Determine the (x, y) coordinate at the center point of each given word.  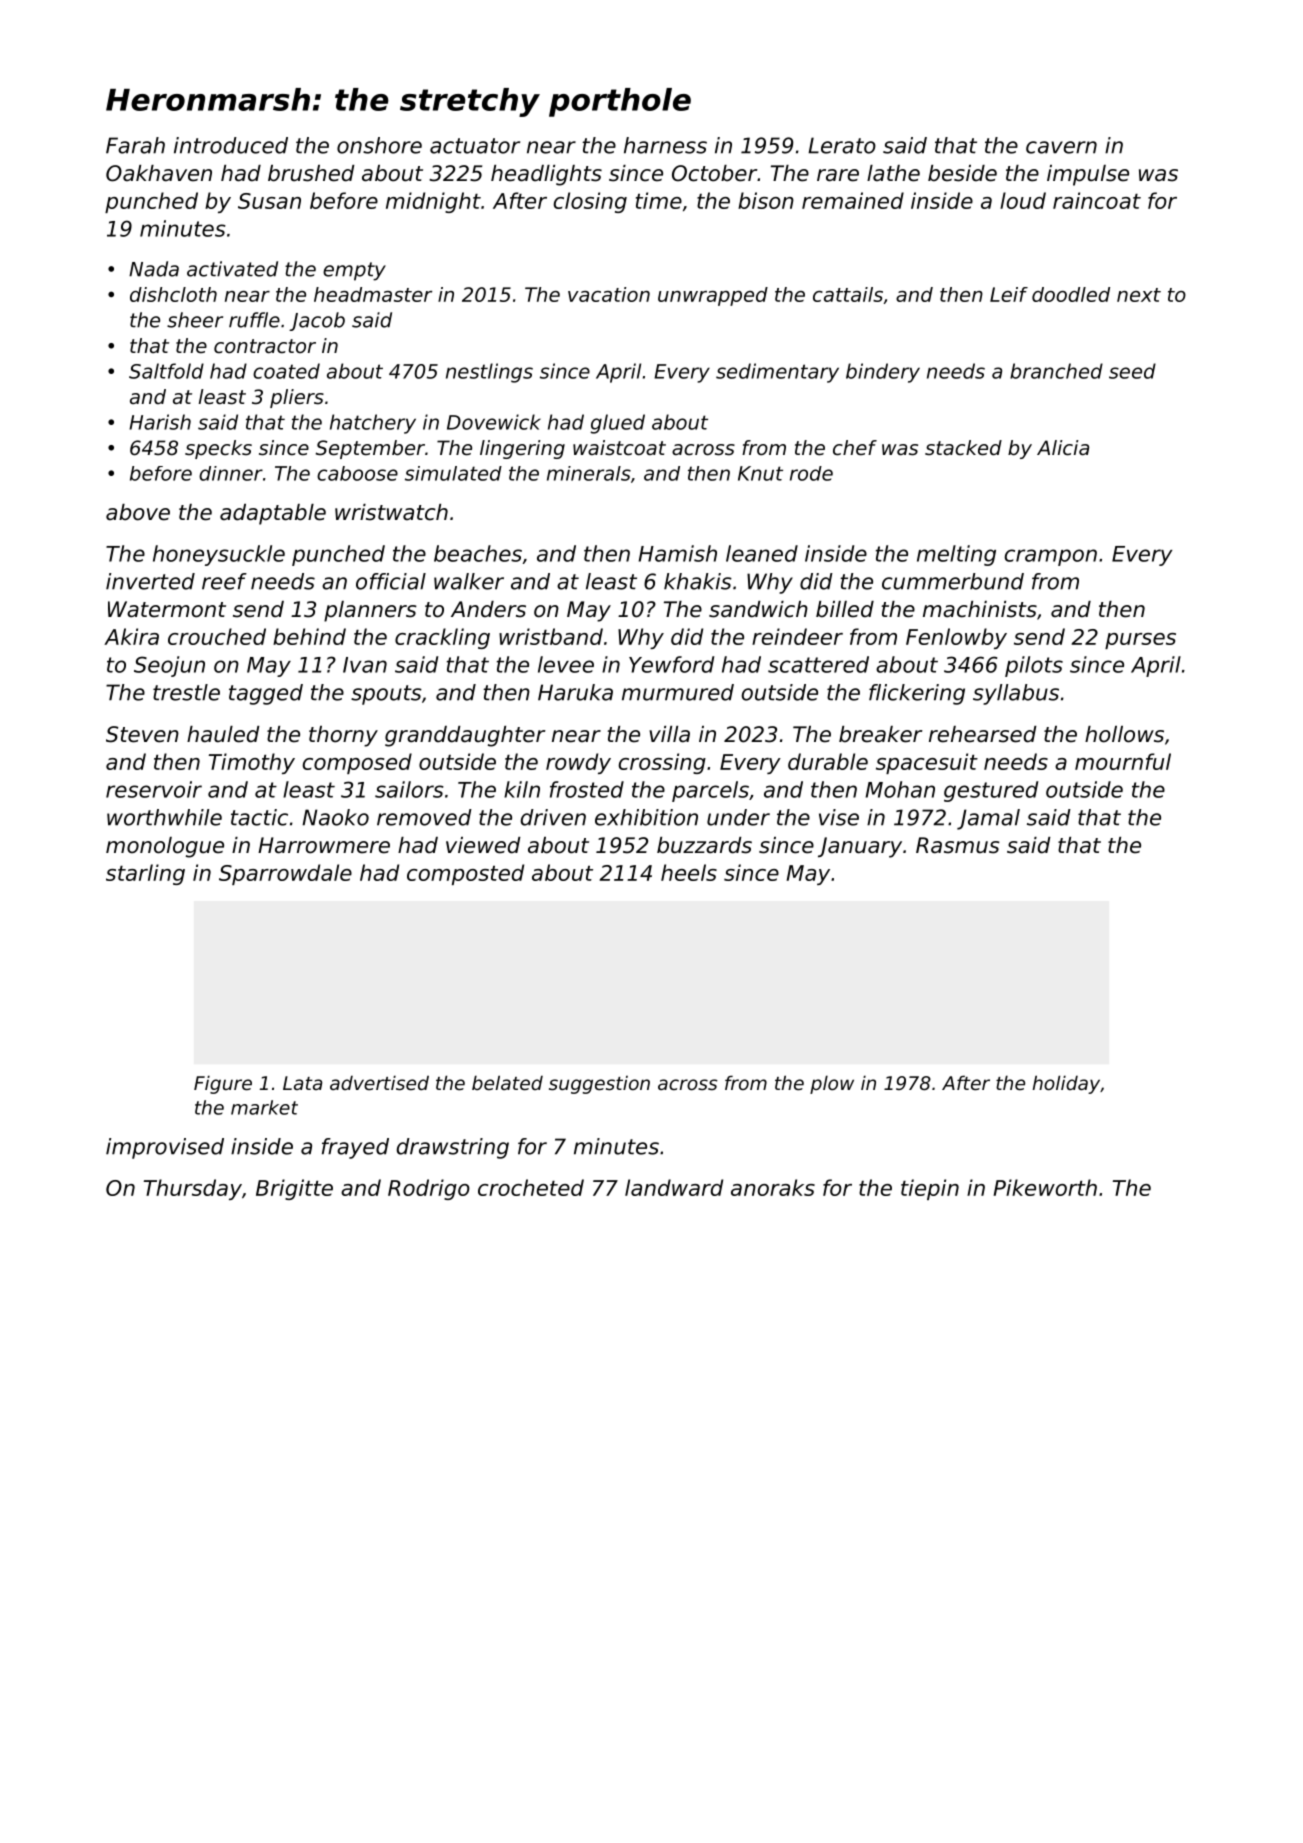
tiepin (930, 1189)
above (138, 512)
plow (832, 1084)
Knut (760, 473)
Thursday (193, 1189)
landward (674, 1187)
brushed (311, 173)
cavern (1061, 147)
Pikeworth (1045, 1187)
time (659, 200)
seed (1132, 371)
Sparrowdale (285, 874)
